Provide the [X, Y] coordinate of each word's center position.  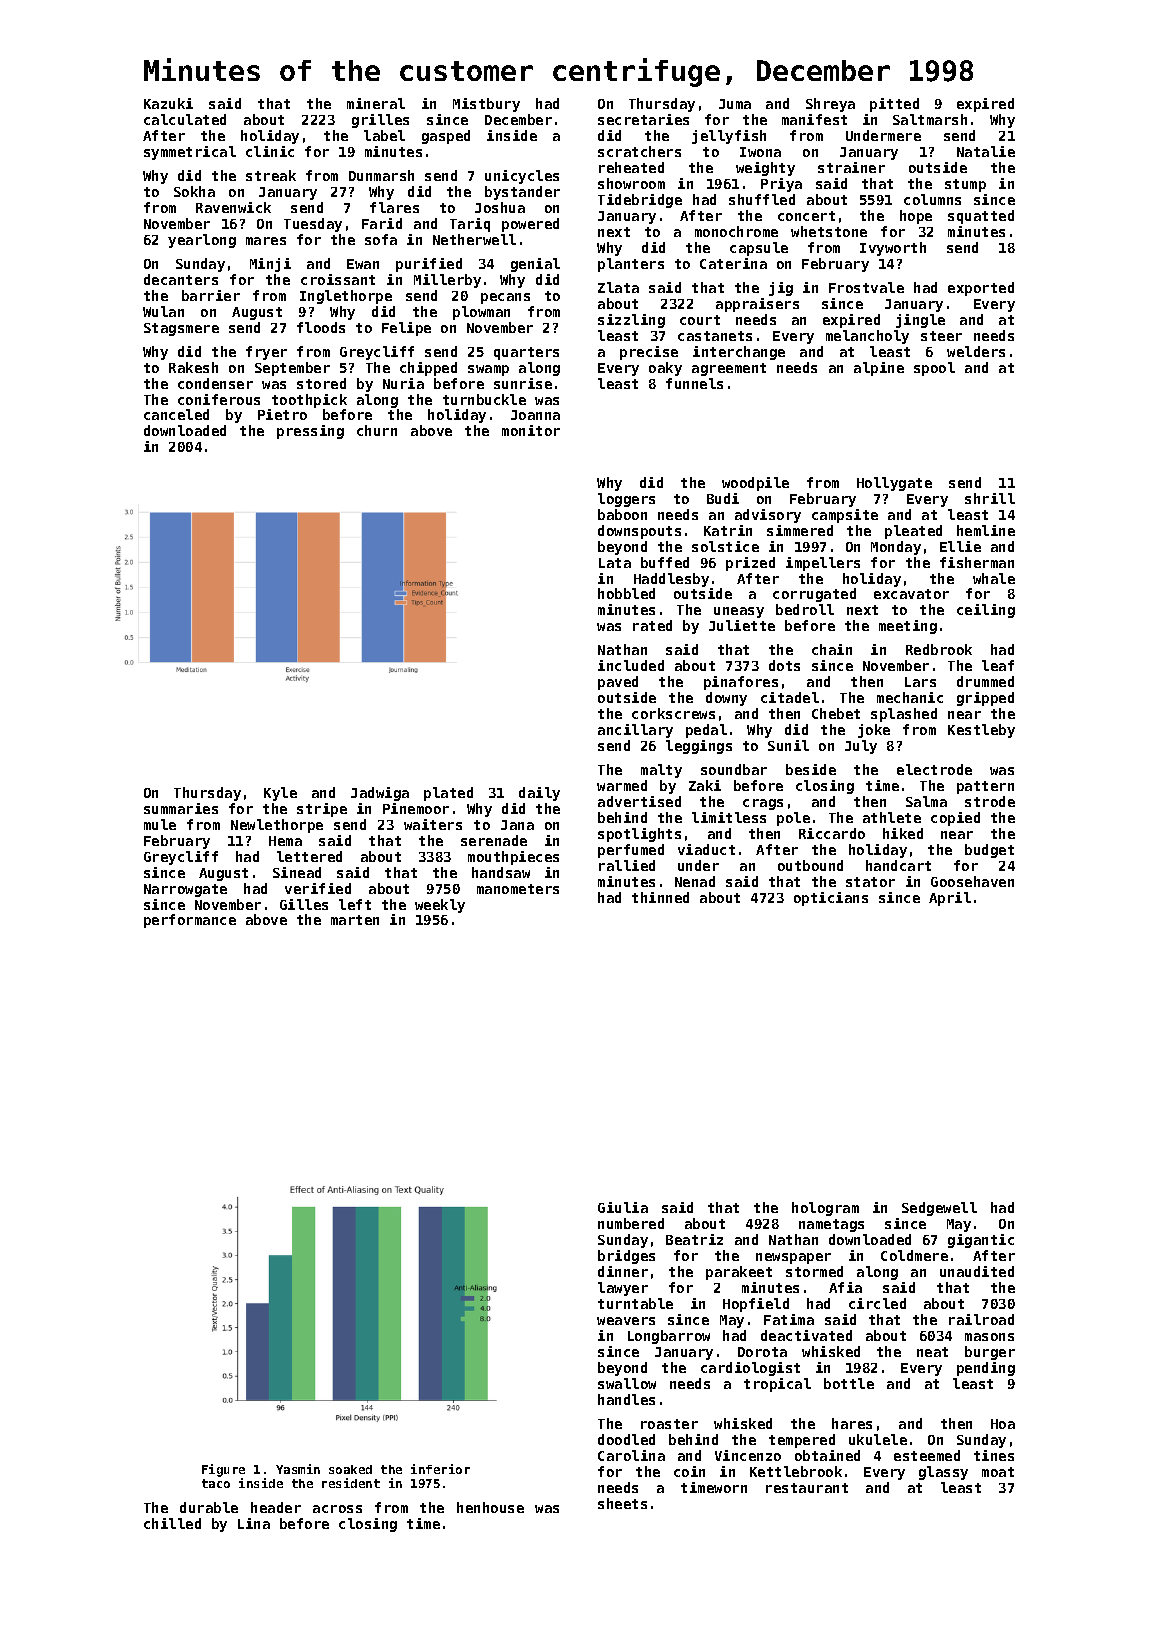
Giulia [623, 1207]
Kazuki [168, 103]
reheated [631, 167]
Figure [223, 1470]
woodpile [755, 484]
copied [955, 819]
